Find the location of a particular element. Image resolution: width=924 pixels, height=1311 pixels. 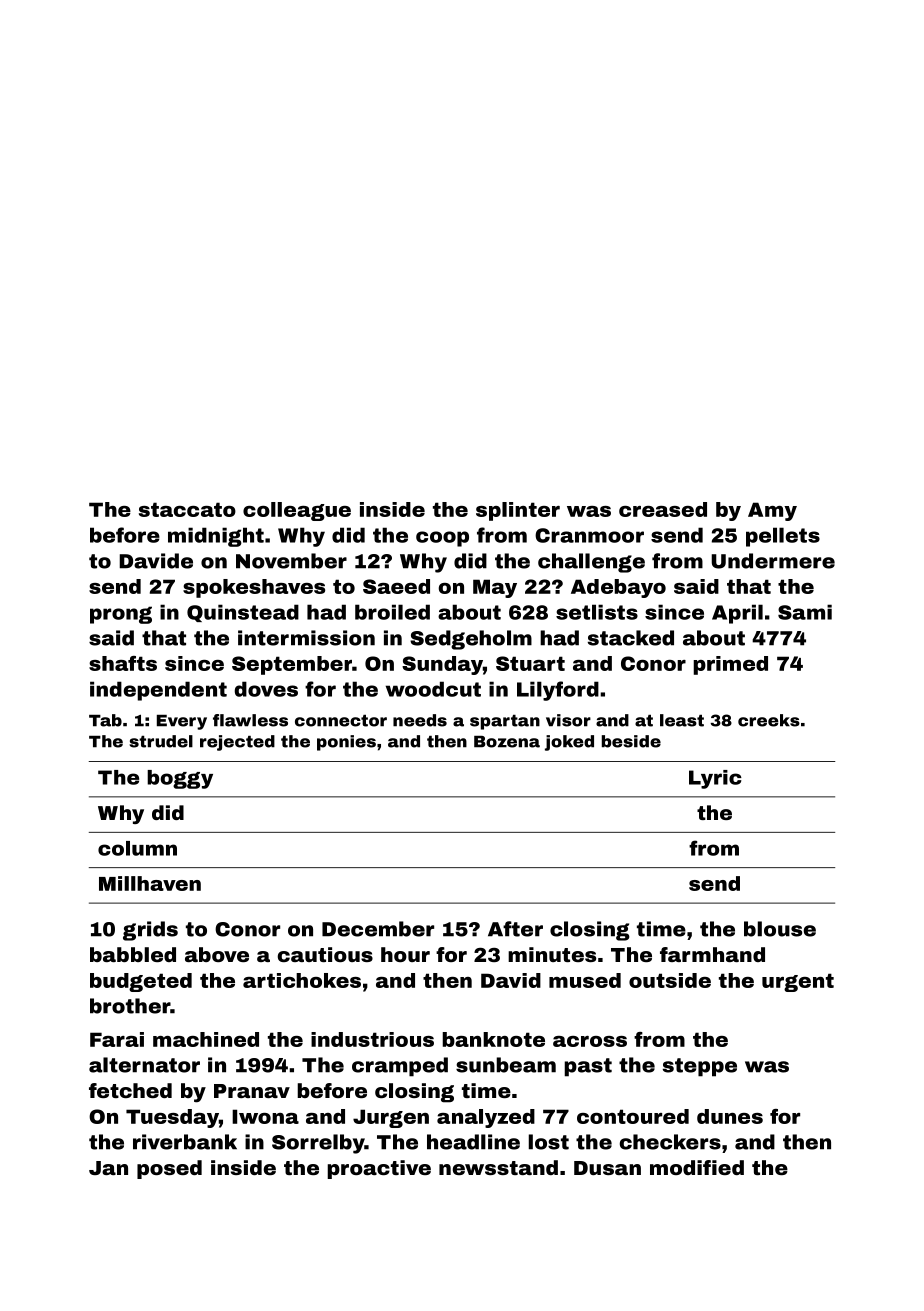

above is located at coordinates (217, 954).
